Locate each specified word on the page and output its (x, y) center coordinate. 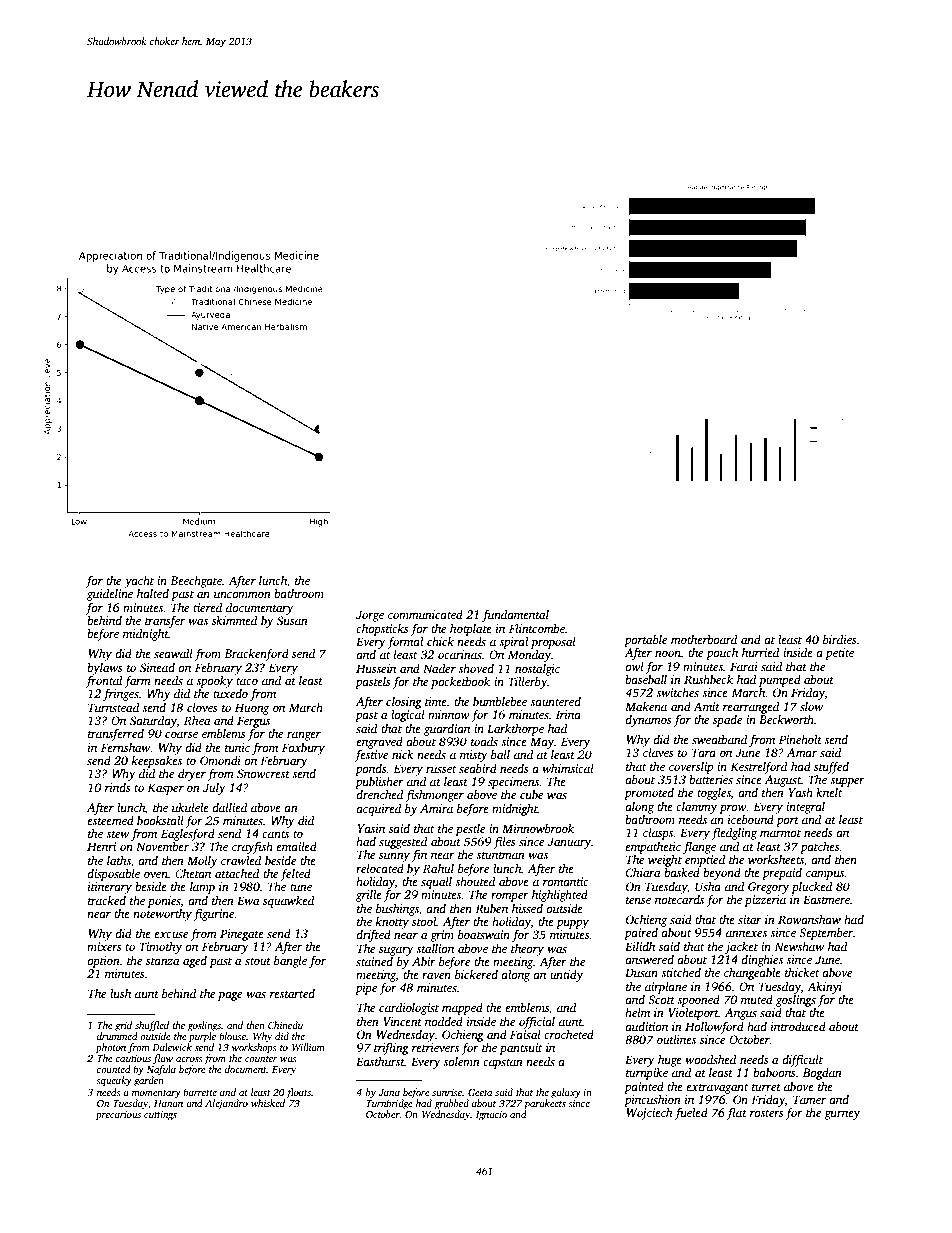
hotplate (471, 630)
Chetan (193, 873)
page (230, 996)
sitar (750, 919)
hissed (527, 908)
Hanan (168, 1103)
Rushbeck (708, 679)
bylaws (105, 669)
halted (153, 593)
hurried (760, 652)
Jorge (370, 616)
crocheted (569, 1034)
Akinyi (824, 988)
